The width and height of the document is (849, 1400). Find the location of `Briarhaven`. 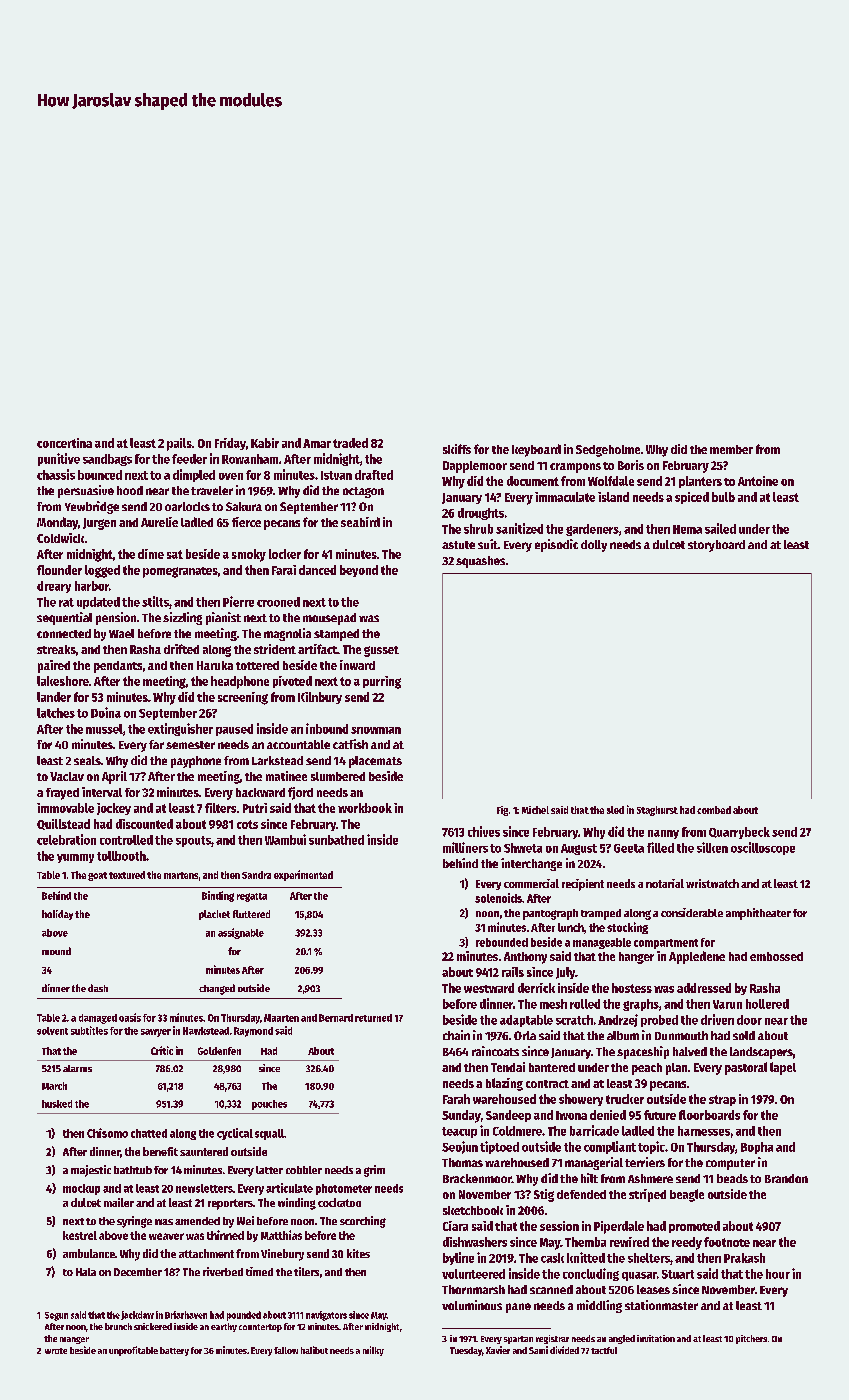

Briarhaven is located at coordinates (186, 1315).
